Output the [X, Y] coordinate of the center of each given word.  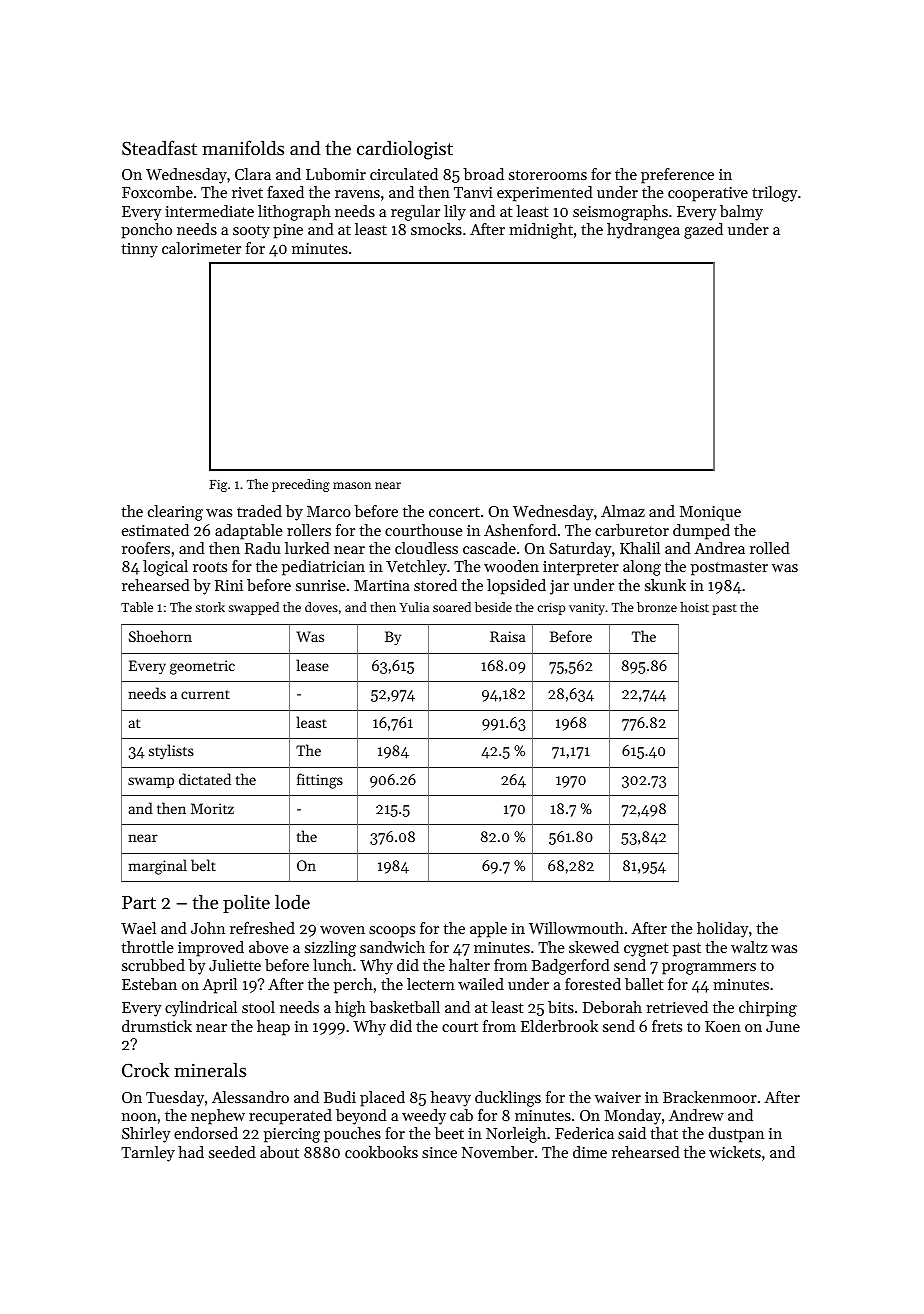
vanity [587, 609]
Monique [710, 513]
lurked [307, 548]
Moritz [212, 808]
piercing [292, 1135]
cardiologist [405, 150]
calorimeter [201, 248]
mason [352, 485]
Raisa [508, 636]
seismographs [620, 213]
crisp [551, 608]
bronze [657, 607]
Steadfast [159, 147]
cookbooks [381, 1152]
